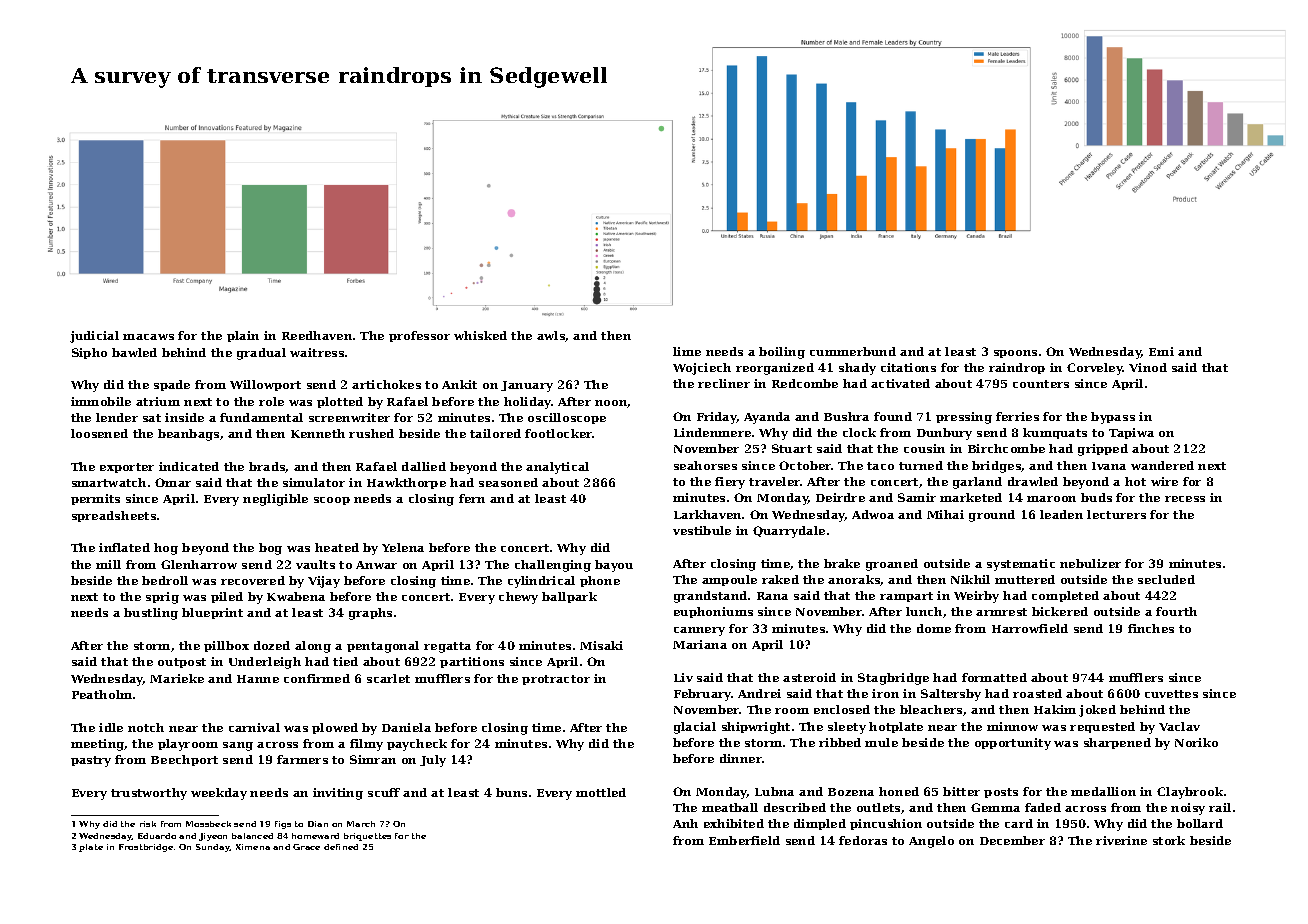 This screenshot has height=924, width=1308. Describe the element at coordinates (146, 848) in the screenshot. I see `Frostbridge` at that location.
